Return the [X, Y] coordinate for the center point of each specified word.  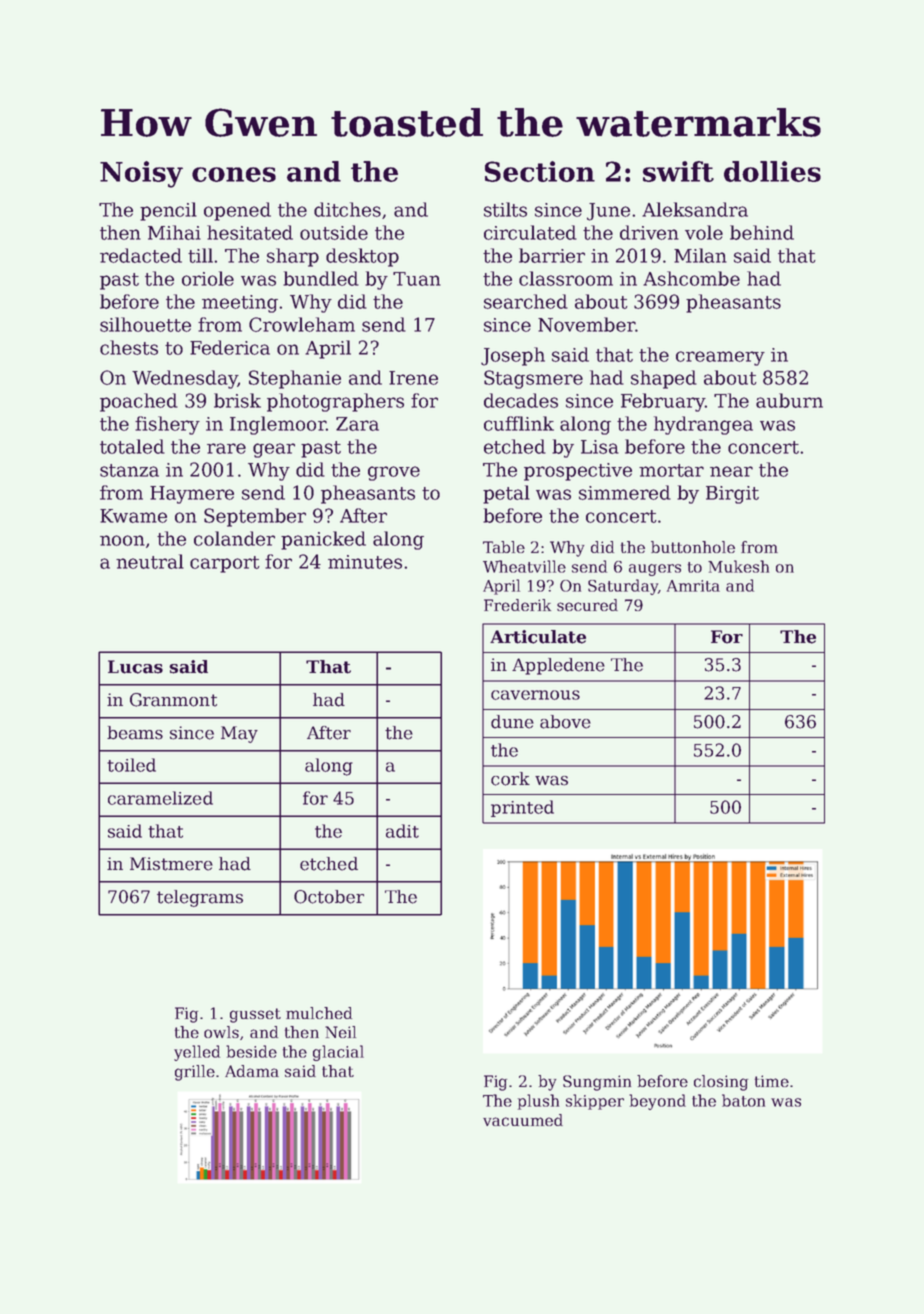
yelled [197, 1053]
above [565, 722]
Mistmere [171, 864]
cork [510, 779]
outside [334, 232]
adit [402, 831]
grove [394, 473]
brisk [237, 400]
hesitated [250, 232]
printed [522, 808]
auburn [789, 400]
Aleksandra [695, 209]
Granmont [173, 700]
